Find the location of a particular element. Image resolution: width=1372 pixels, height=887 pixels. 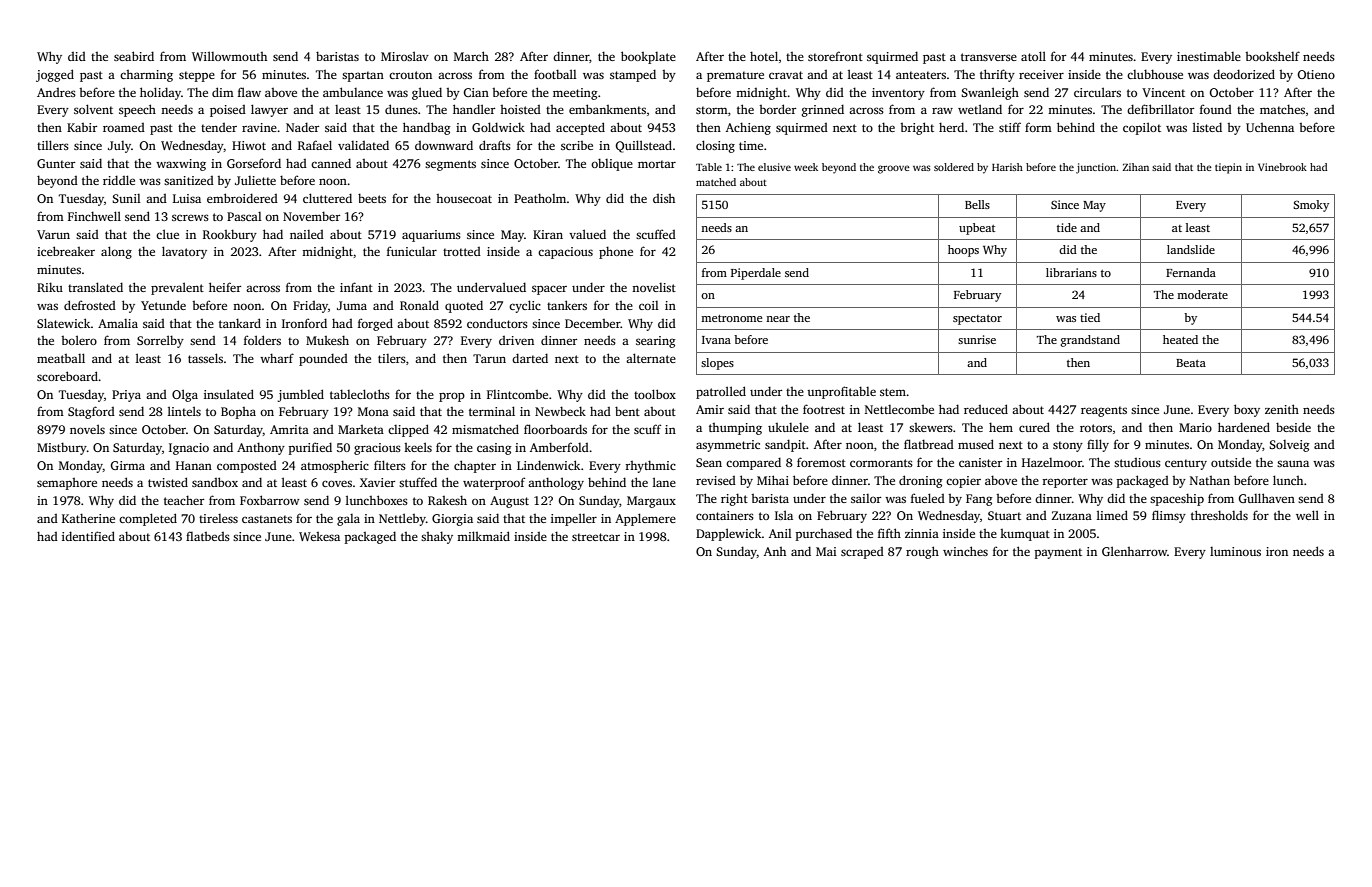

bolero is located at coordinates (79, 340).
